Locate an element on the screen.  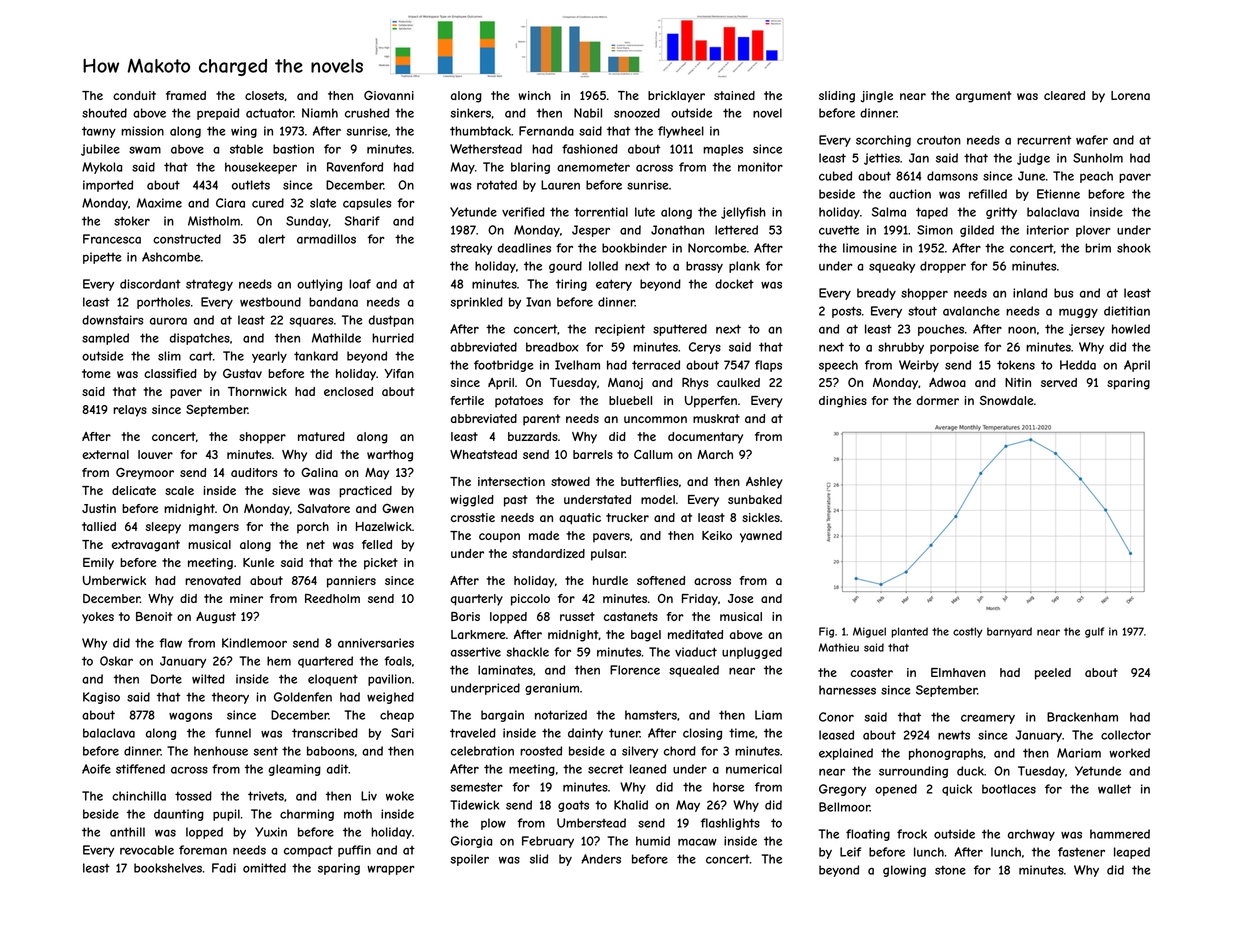
jingle is located at coordinates (877, 97).
